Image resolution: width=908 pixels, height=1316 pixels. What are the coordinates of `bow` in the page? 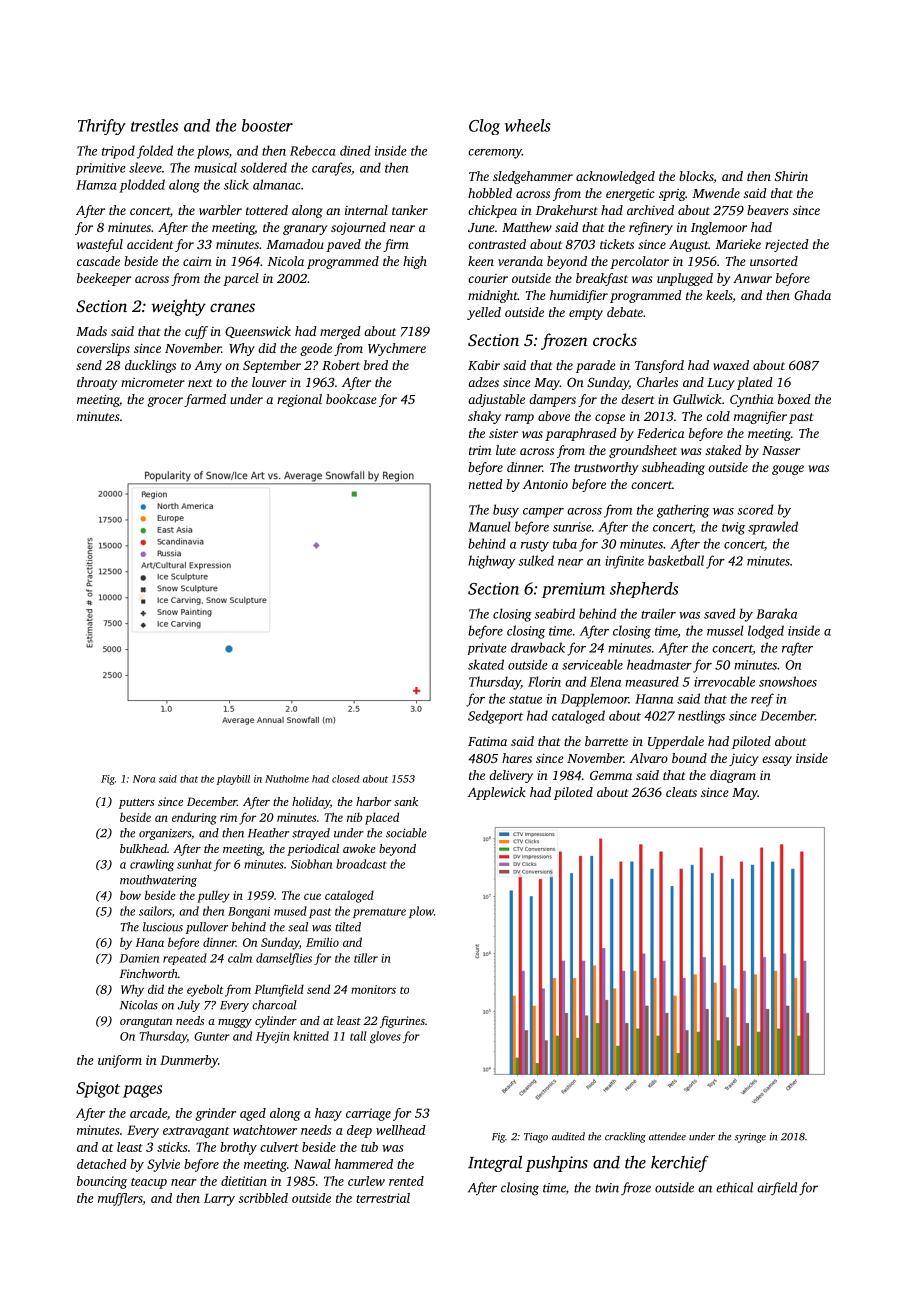 It's located at (130, 895).
